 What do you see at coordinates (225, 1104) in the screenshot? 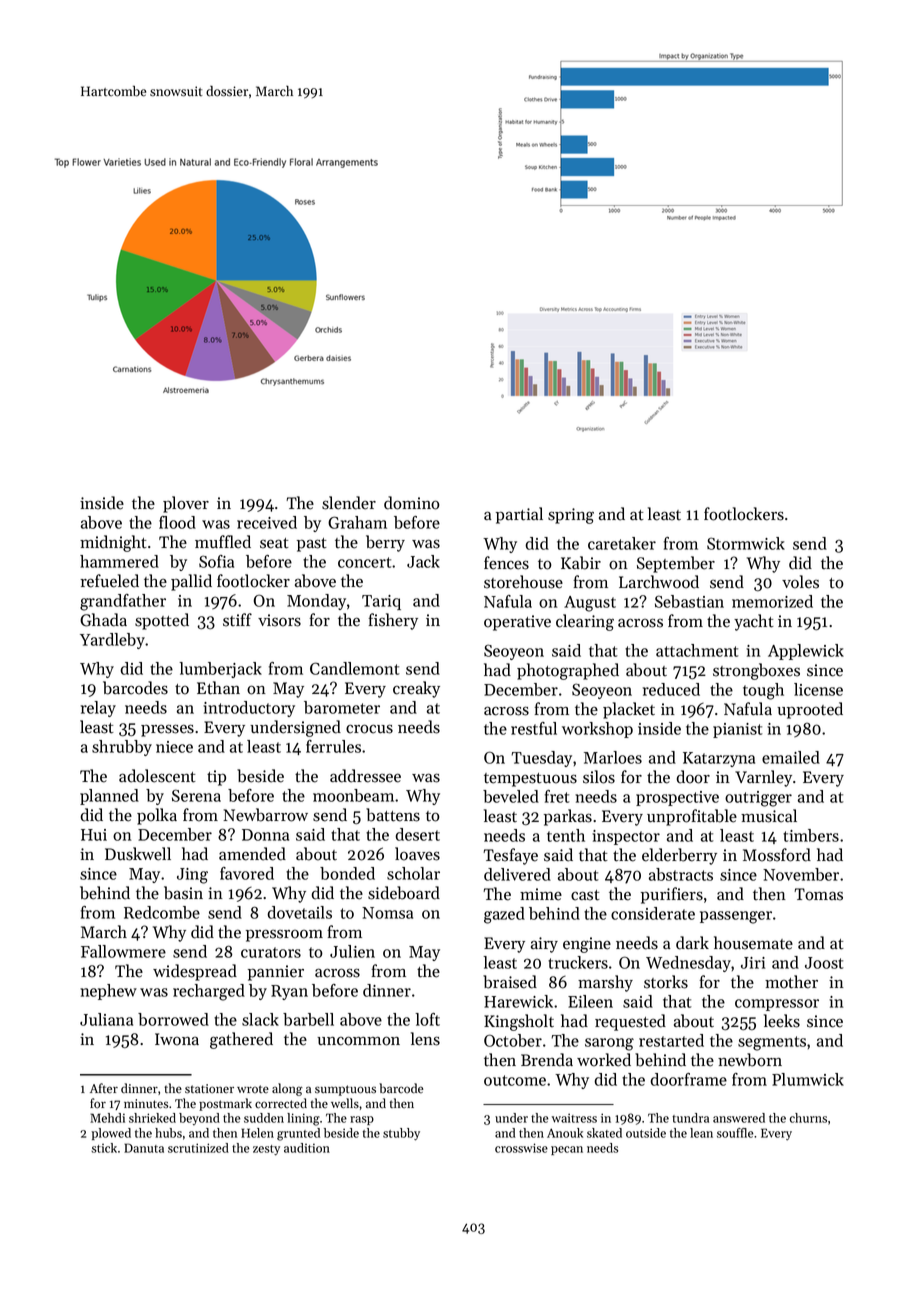
I see `postmark` at bounding box center [225, 1104].
